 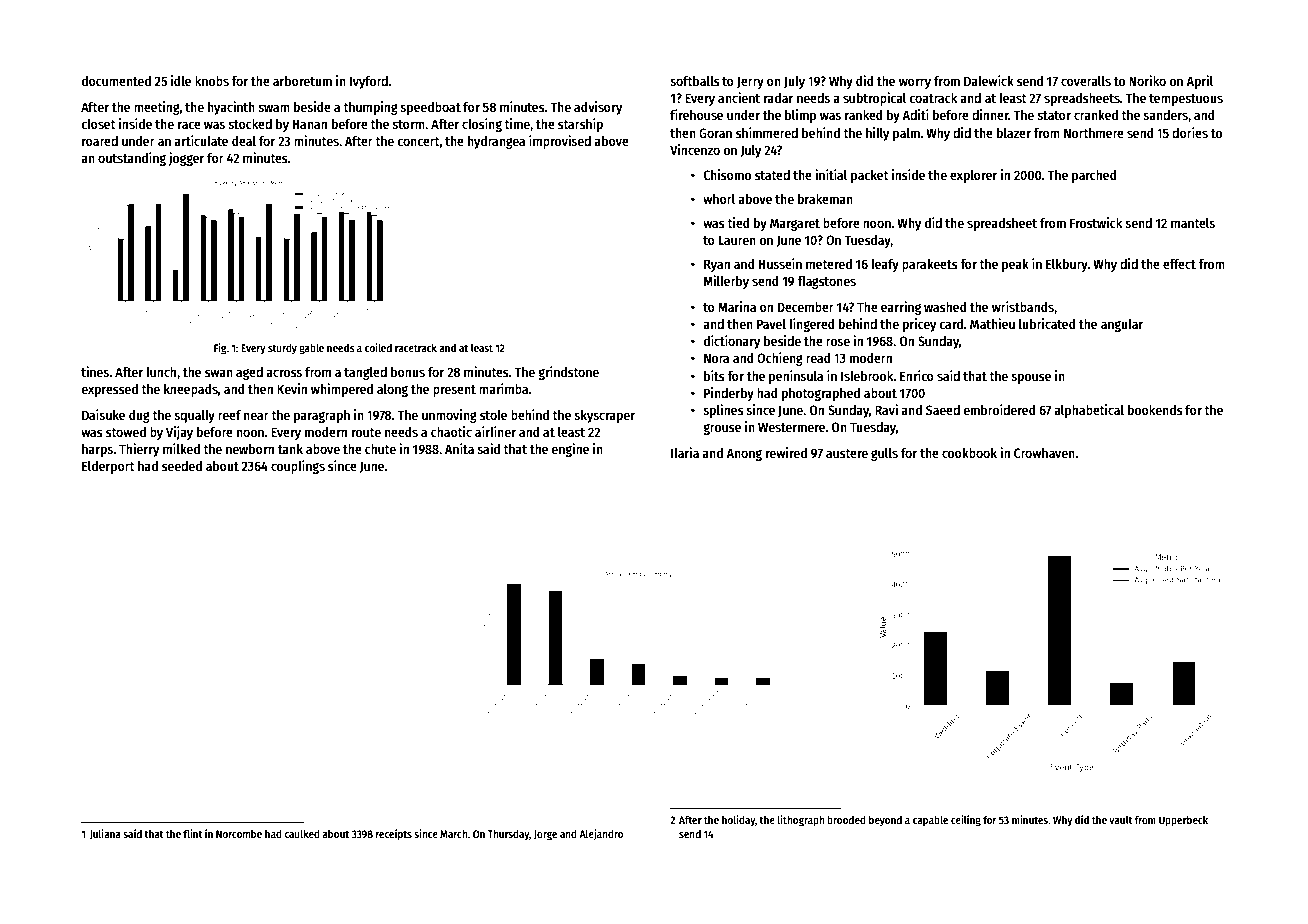 What do you see at coordinates (1044, 453) in the screenshot?
I see `Crowhaven` at bounding box center [1044, 453].
